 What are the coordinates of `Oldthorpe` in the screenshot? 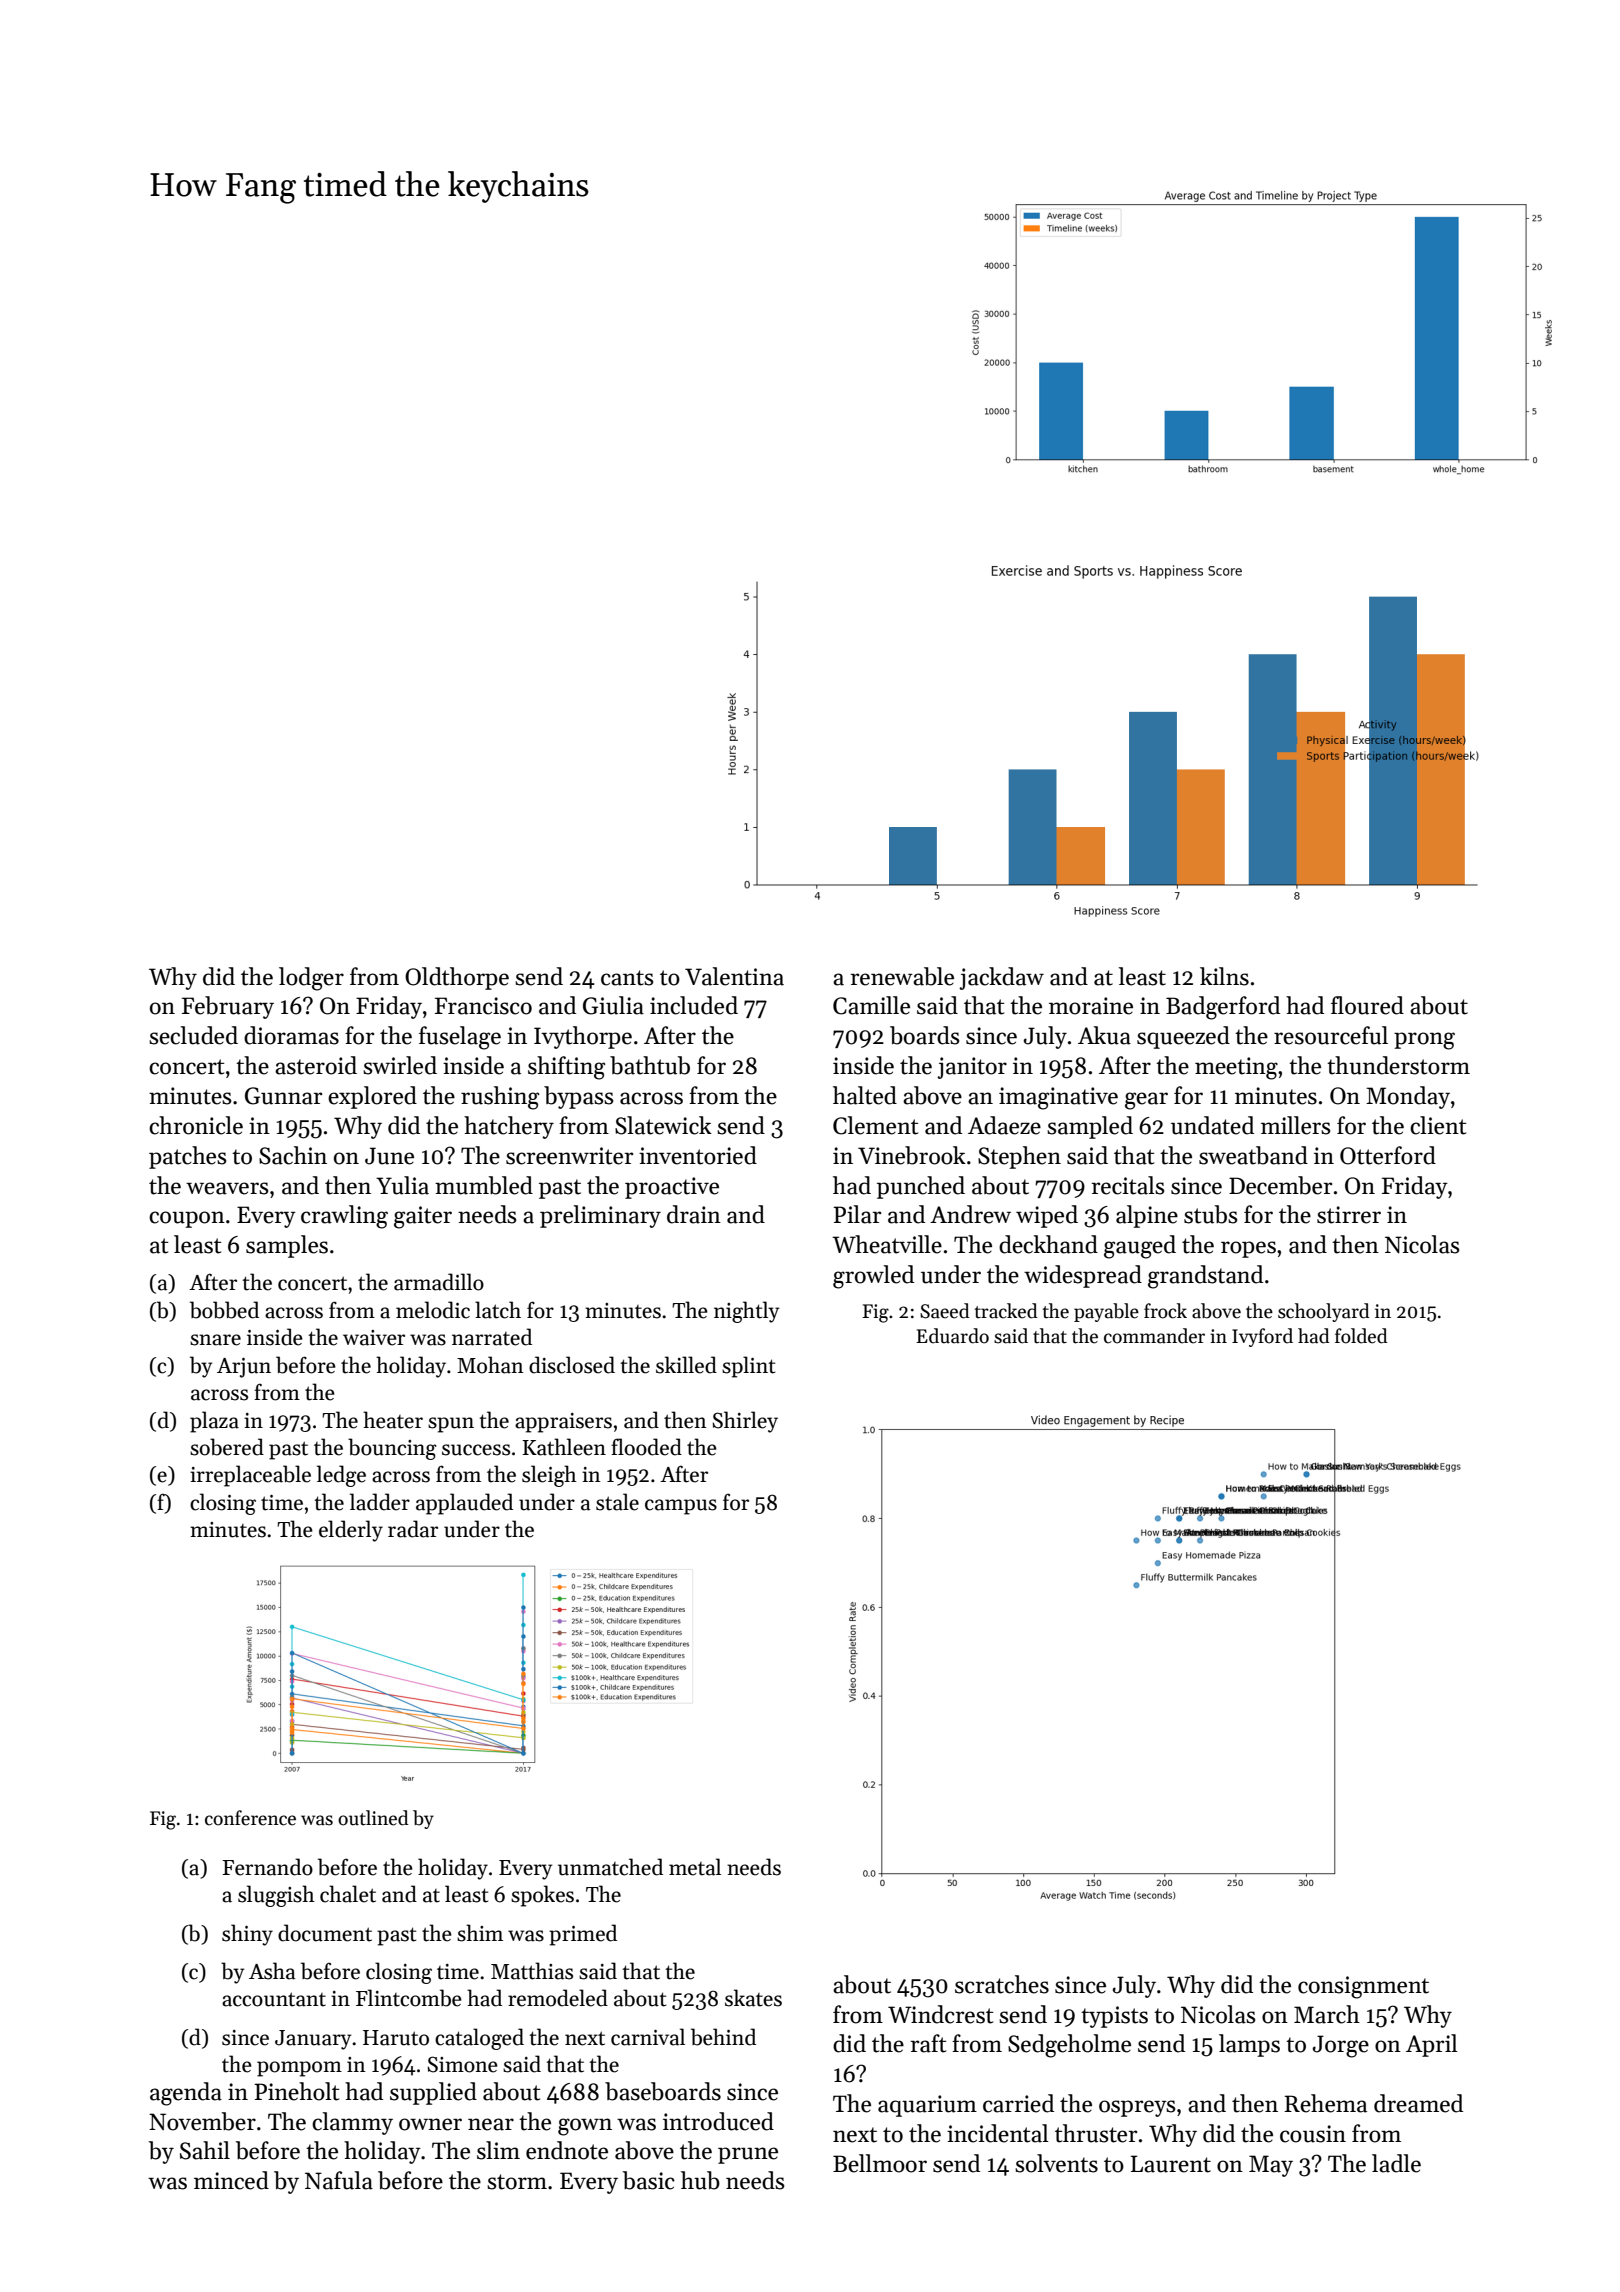 It's located at (457, 978).
